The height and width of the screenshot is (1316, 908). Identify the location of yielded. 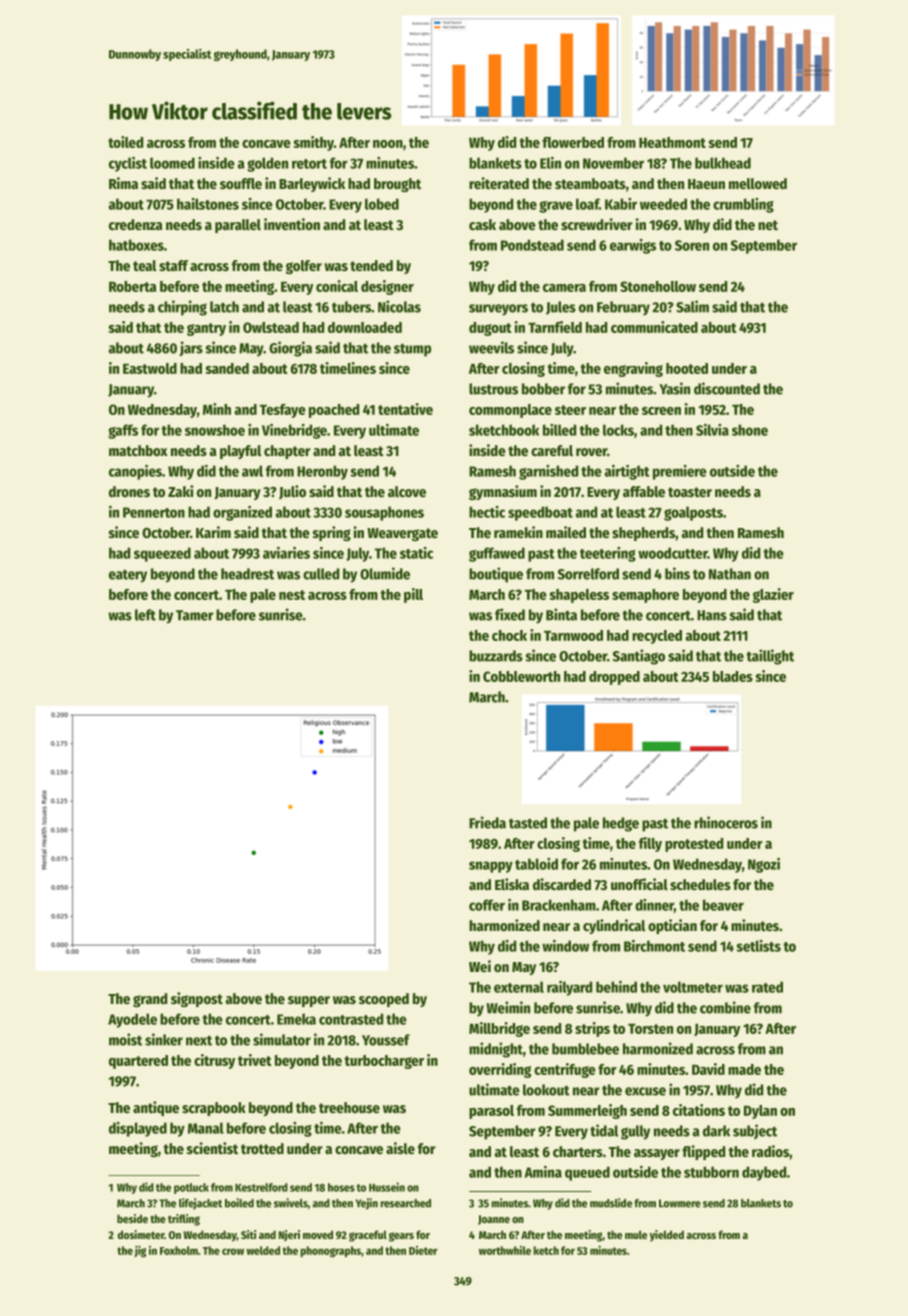
(667, 1236).
